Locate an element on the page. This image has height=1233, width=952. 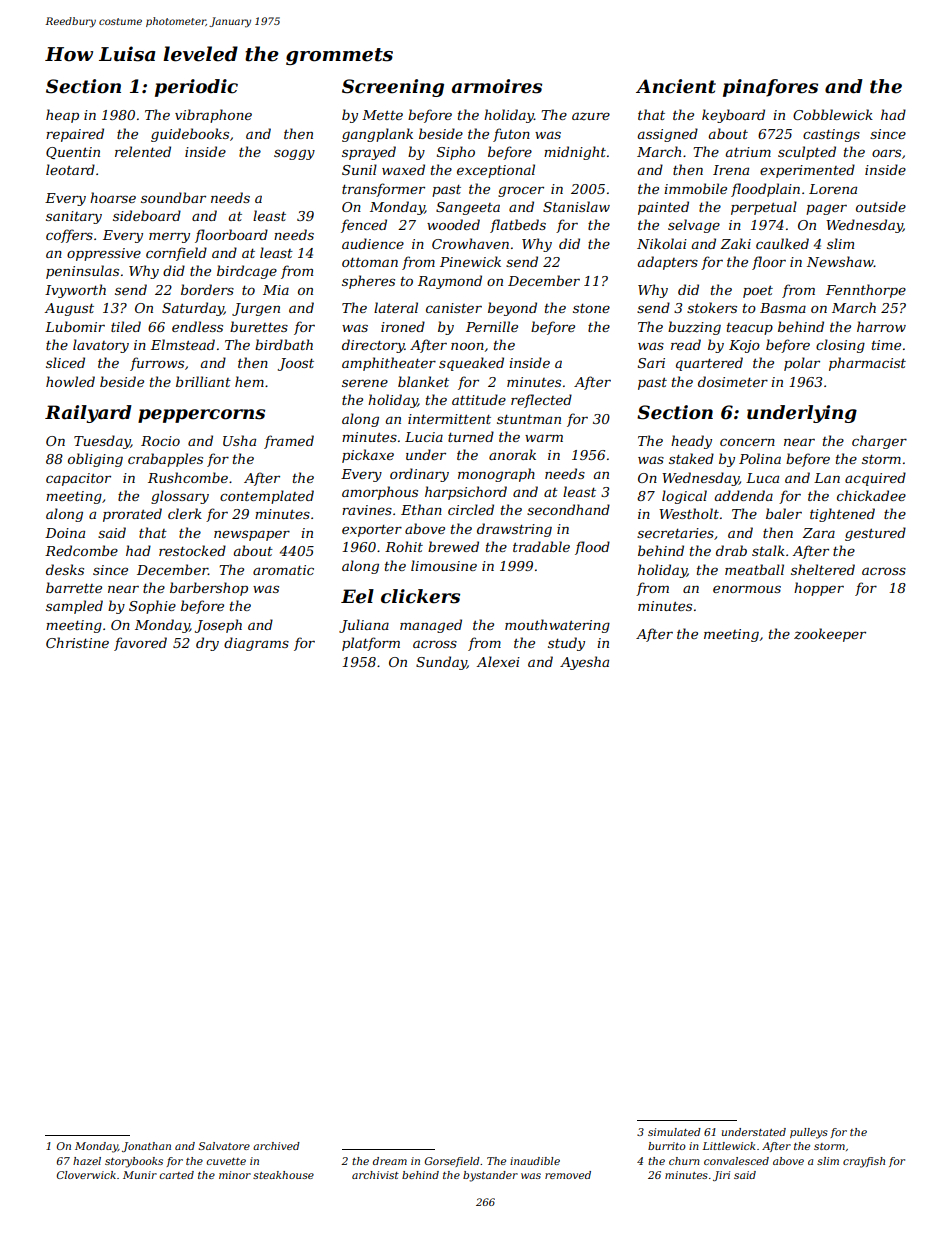
Sipho is located at coordinates (456, 153).
